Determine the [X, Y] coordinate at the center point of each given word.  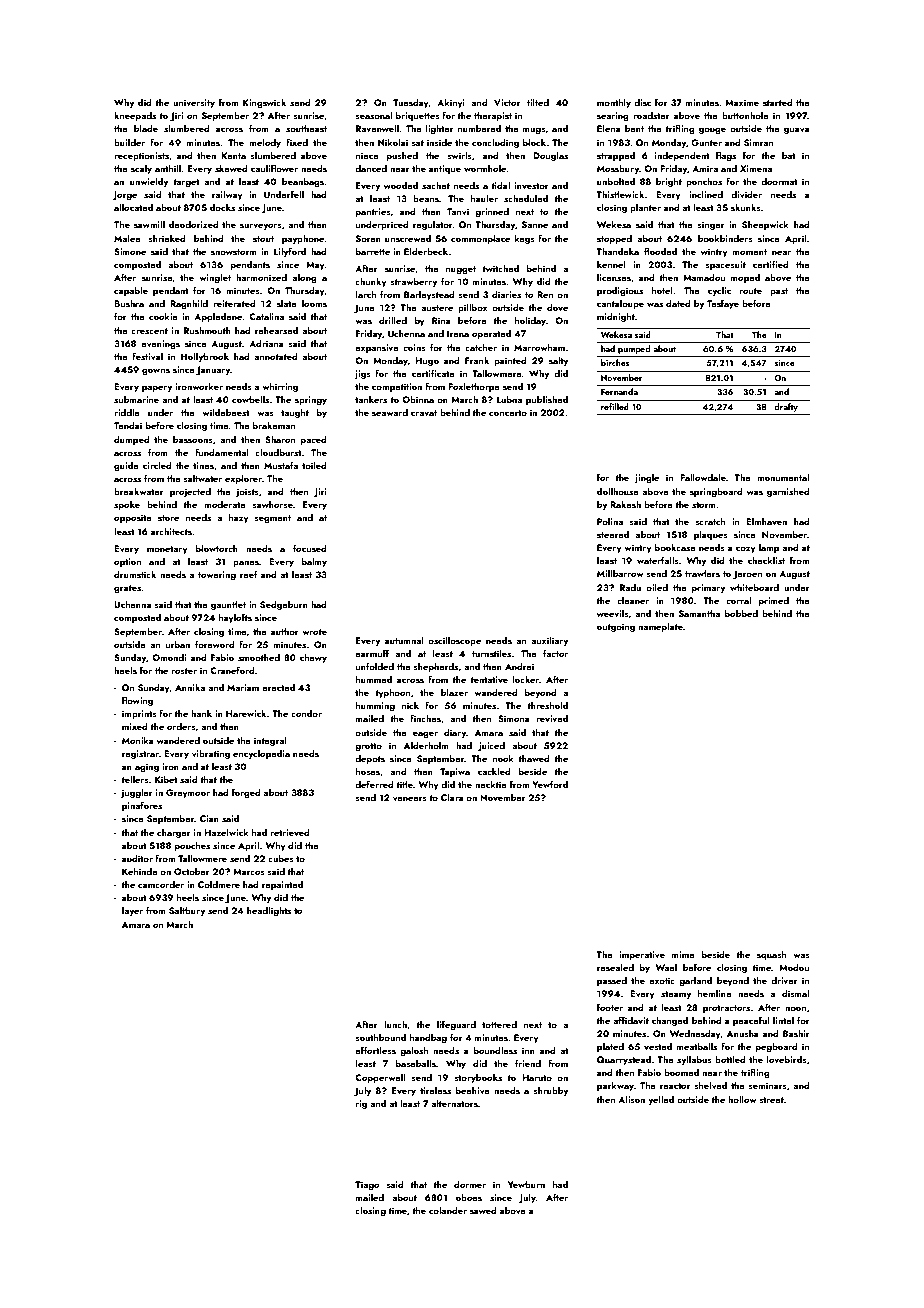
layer [132, 911]
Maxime [742, 102]
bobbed [741, 613]
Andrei [519, 666]
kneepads [135, 116]
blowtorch [217, 548]
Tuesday [411, 103]
